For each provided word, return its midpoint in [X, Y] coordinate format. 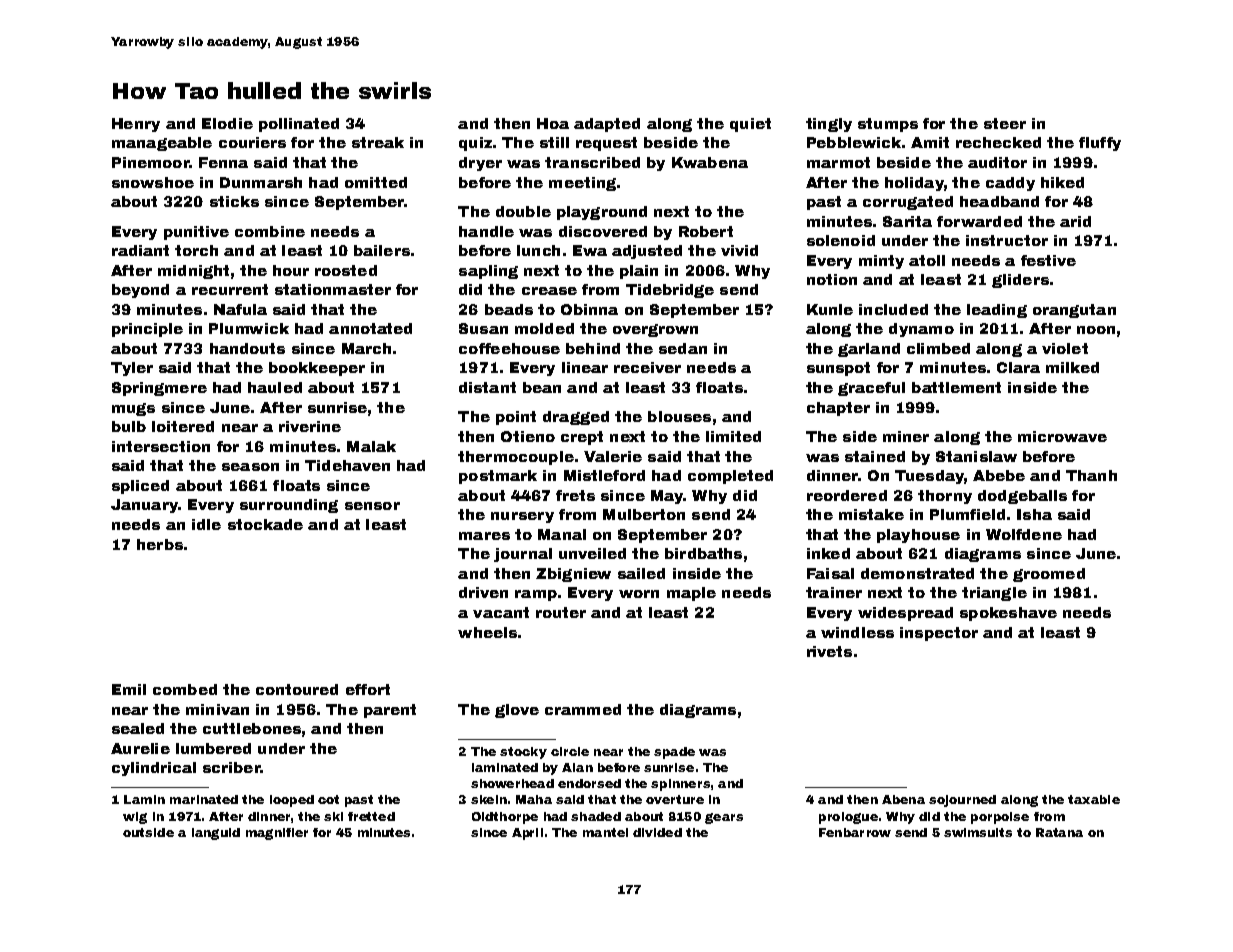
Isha [1034, 514]
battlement [956, 387]
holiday [914, 184]
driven [483, 592]
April [527, 834]
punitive [196, 233]
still [554, 142]
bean [542, 387]
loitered [183, 426]
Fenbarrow [855, 832]
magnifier [277, 834]
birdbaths [703, 553]
